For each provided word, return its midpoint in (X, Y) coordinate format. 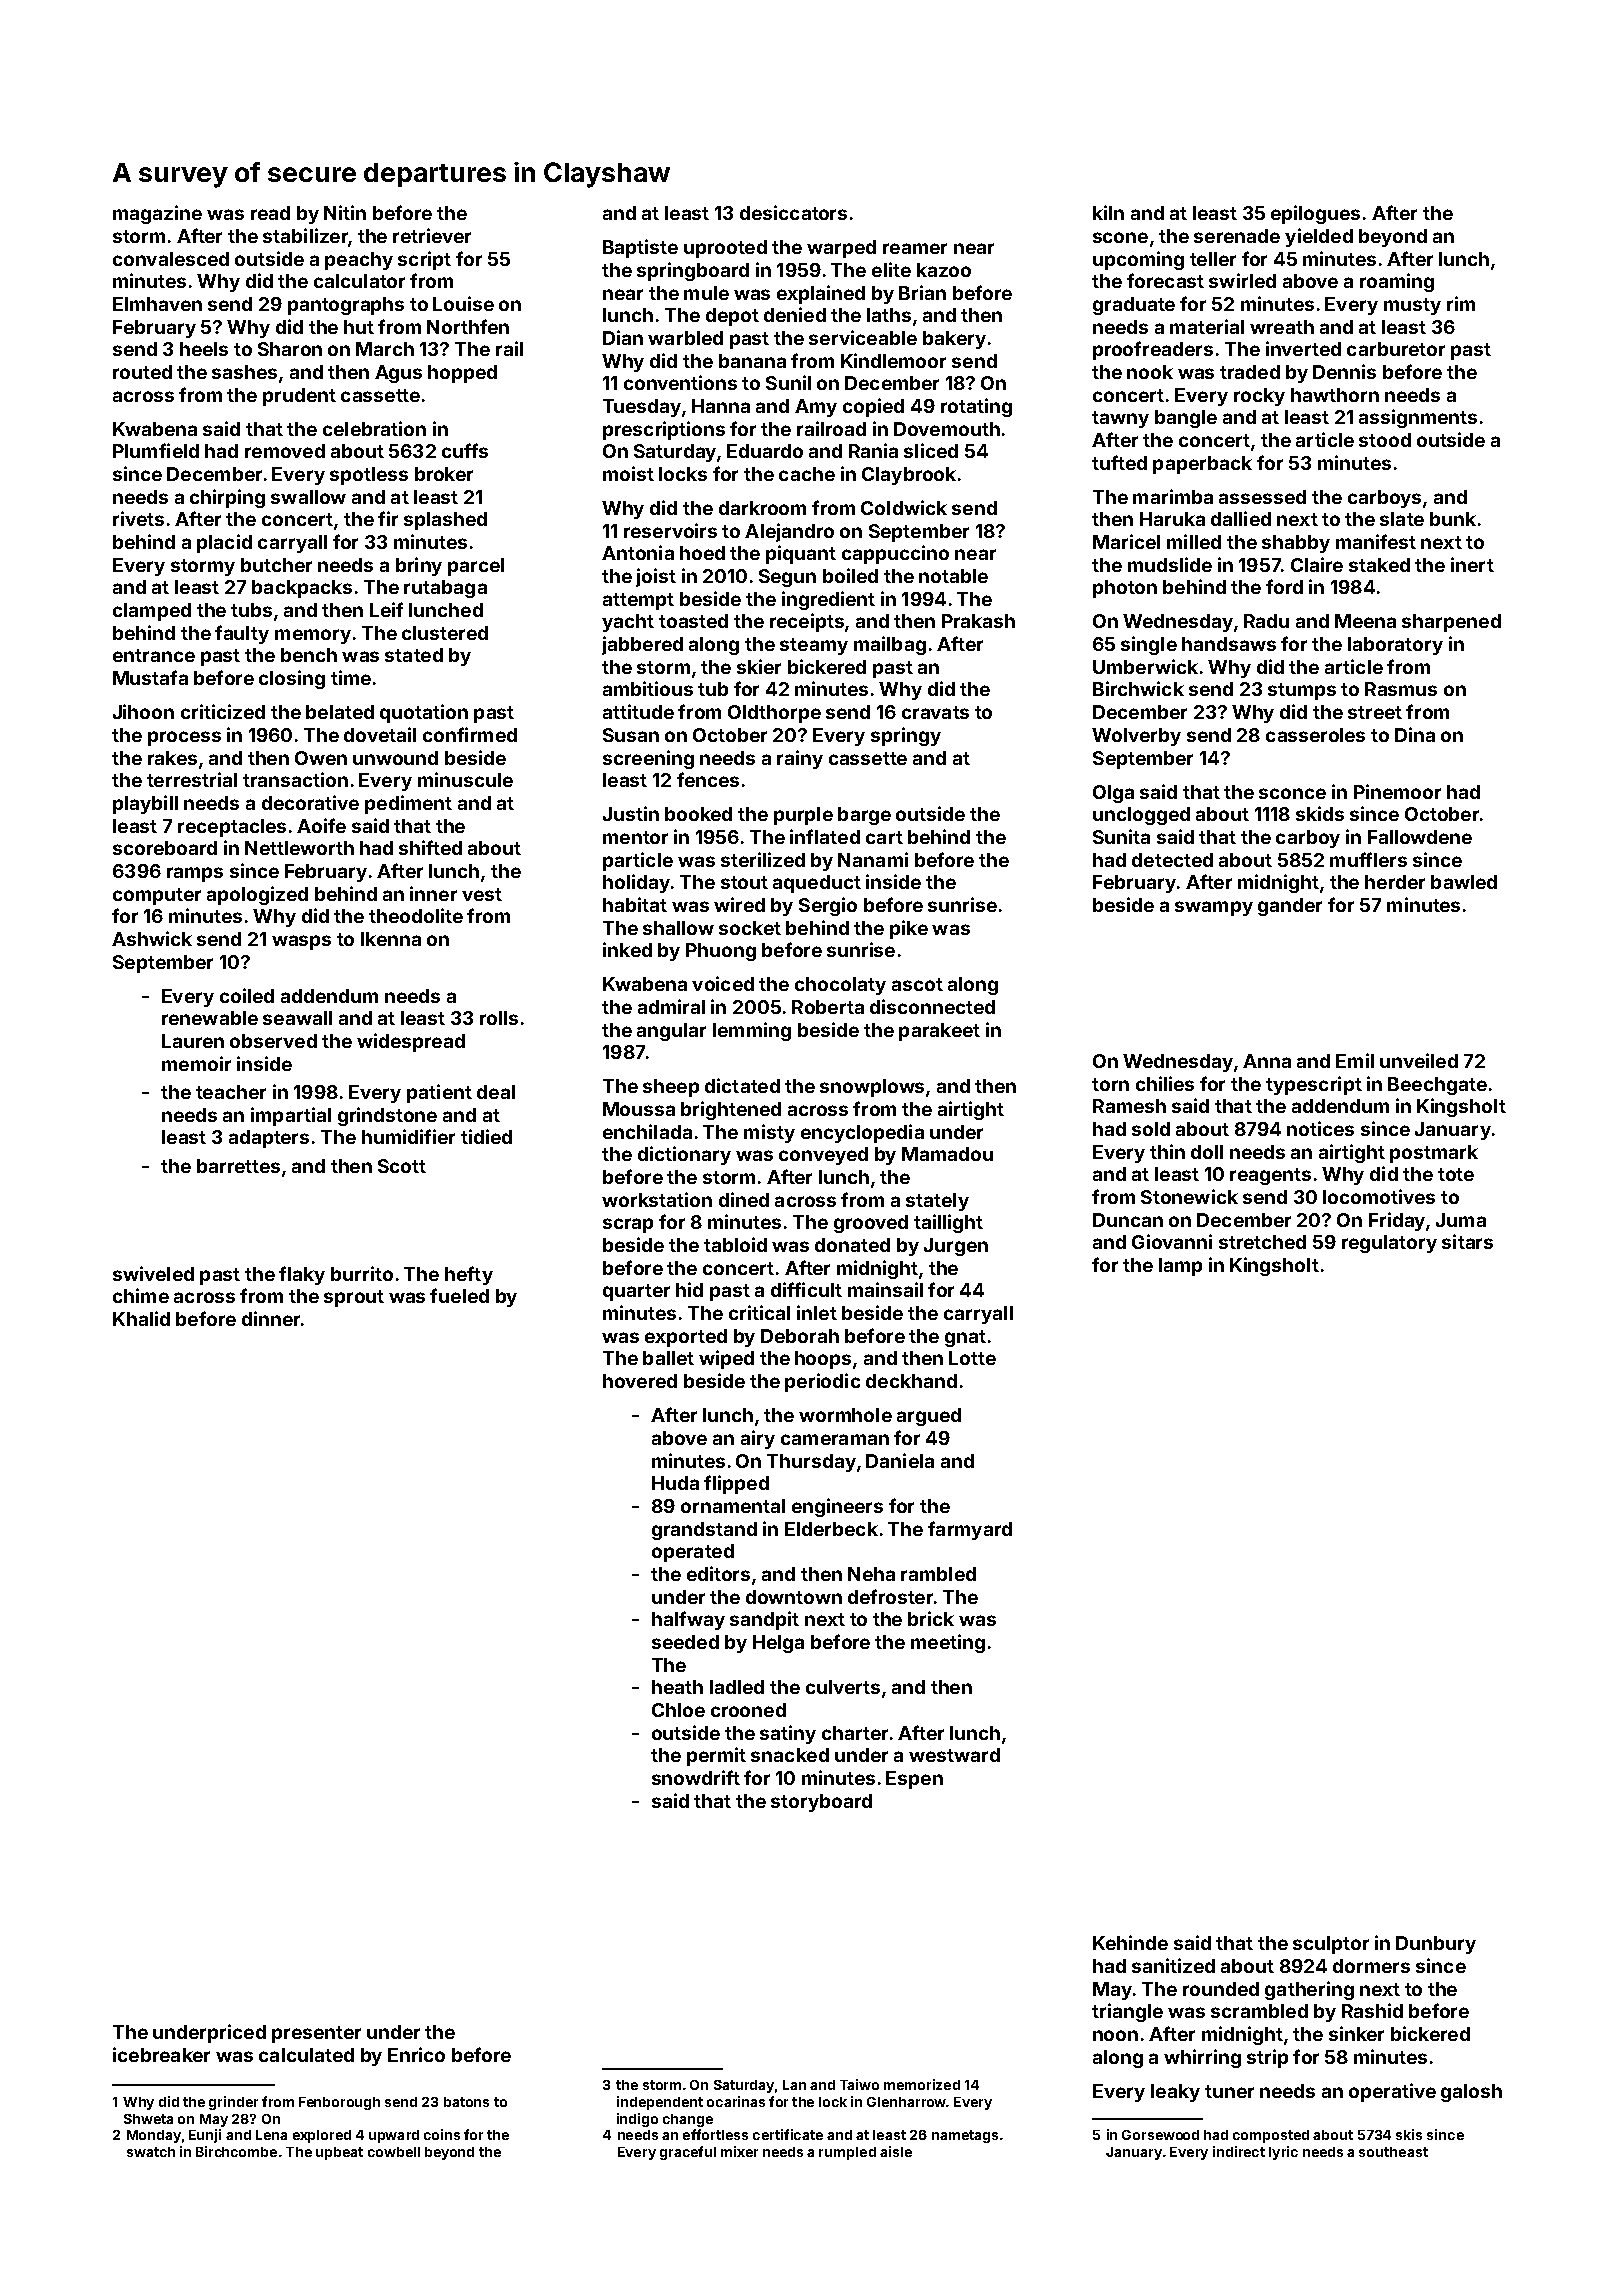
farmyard (970, 1530)
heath (677, 1687)
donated (852, 1245)
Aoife (321, 825)
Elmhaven (157, 304)
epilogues (1315, 214)
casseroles (1315, 735)
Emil (1355, 1060)
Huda (675, 1483)
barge (864, 816)
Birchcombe (236, 2151)
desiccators (793, 212)
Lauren (193, 1041)
